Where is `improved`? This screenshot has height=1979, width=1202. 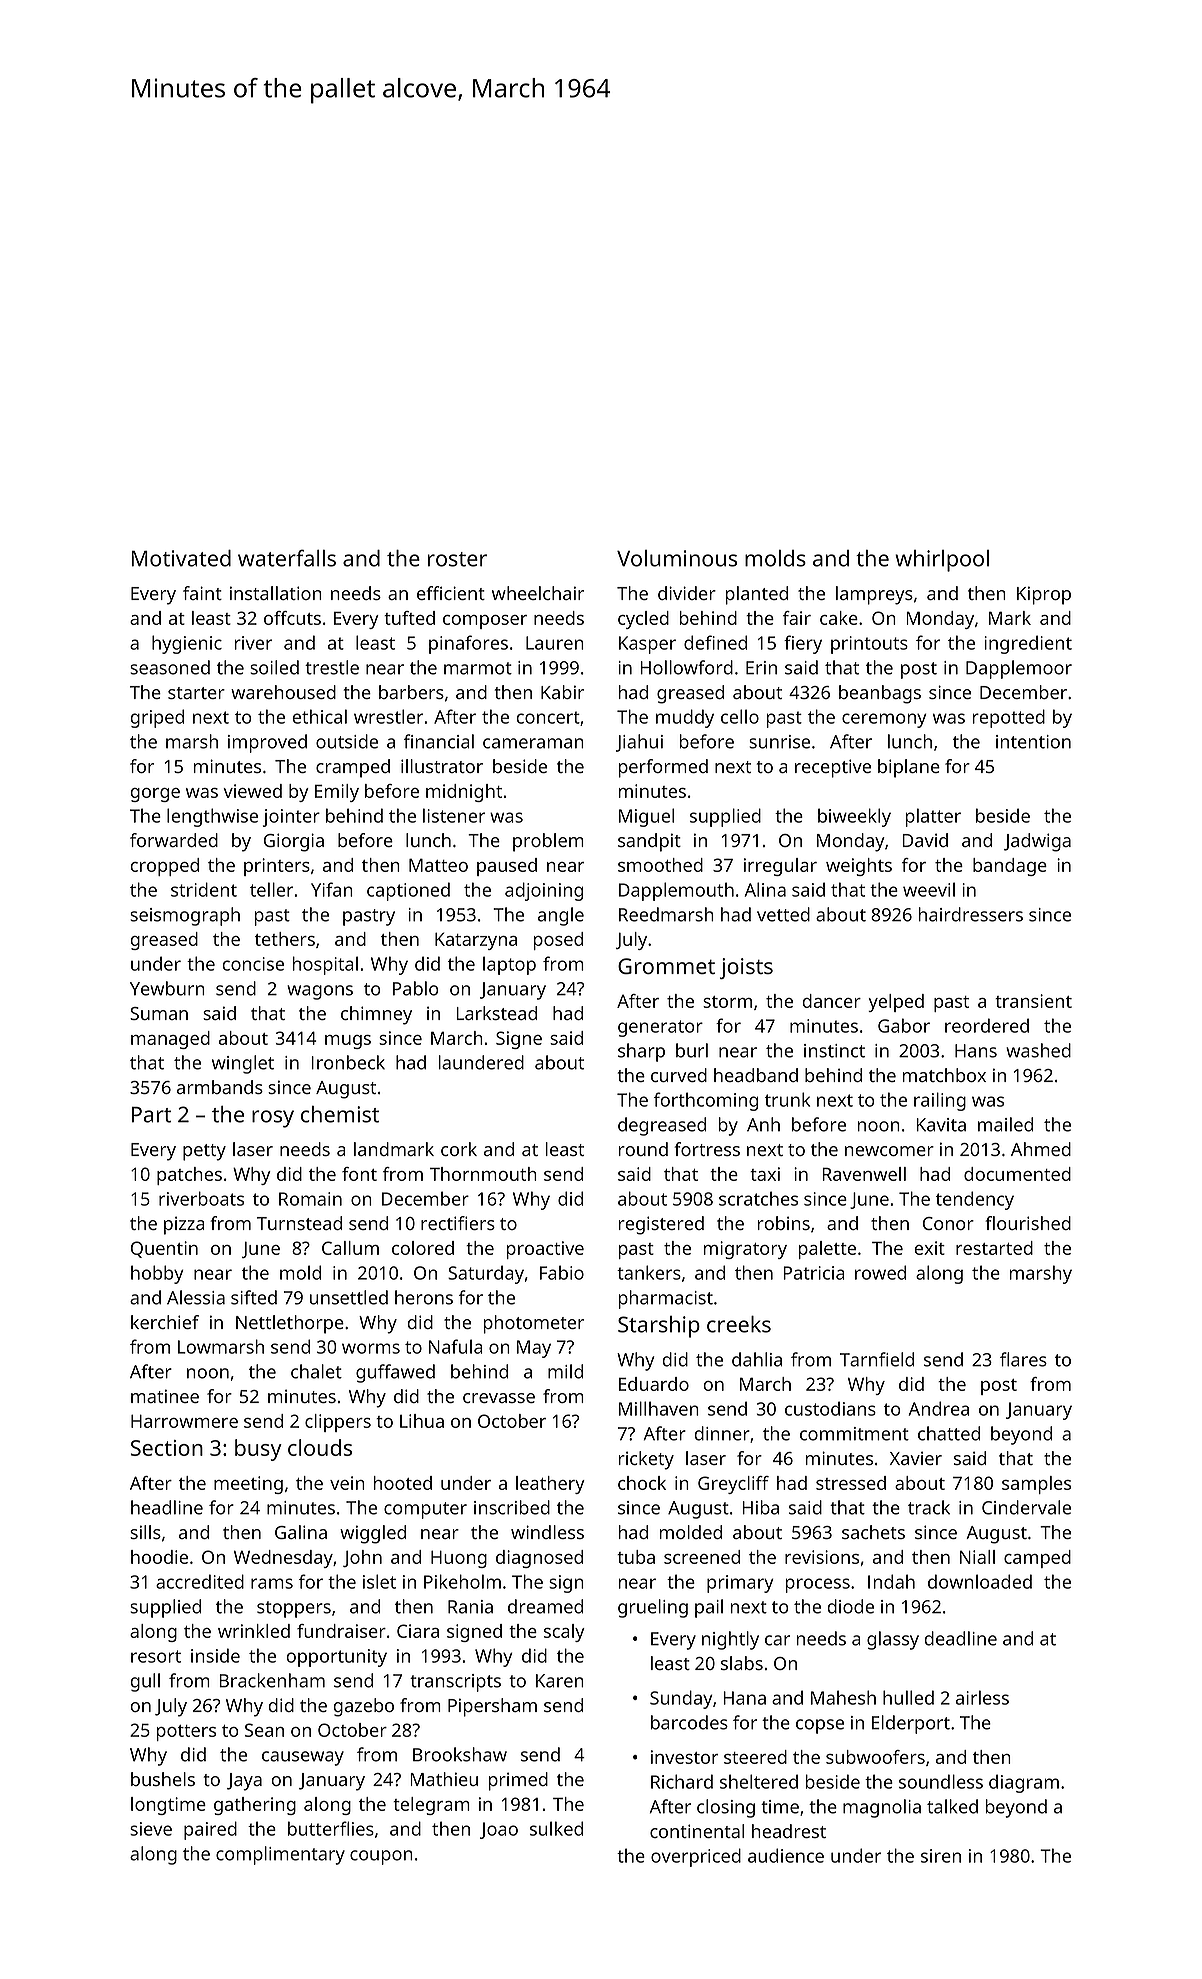
improved is located at coordinates (267, 743).
